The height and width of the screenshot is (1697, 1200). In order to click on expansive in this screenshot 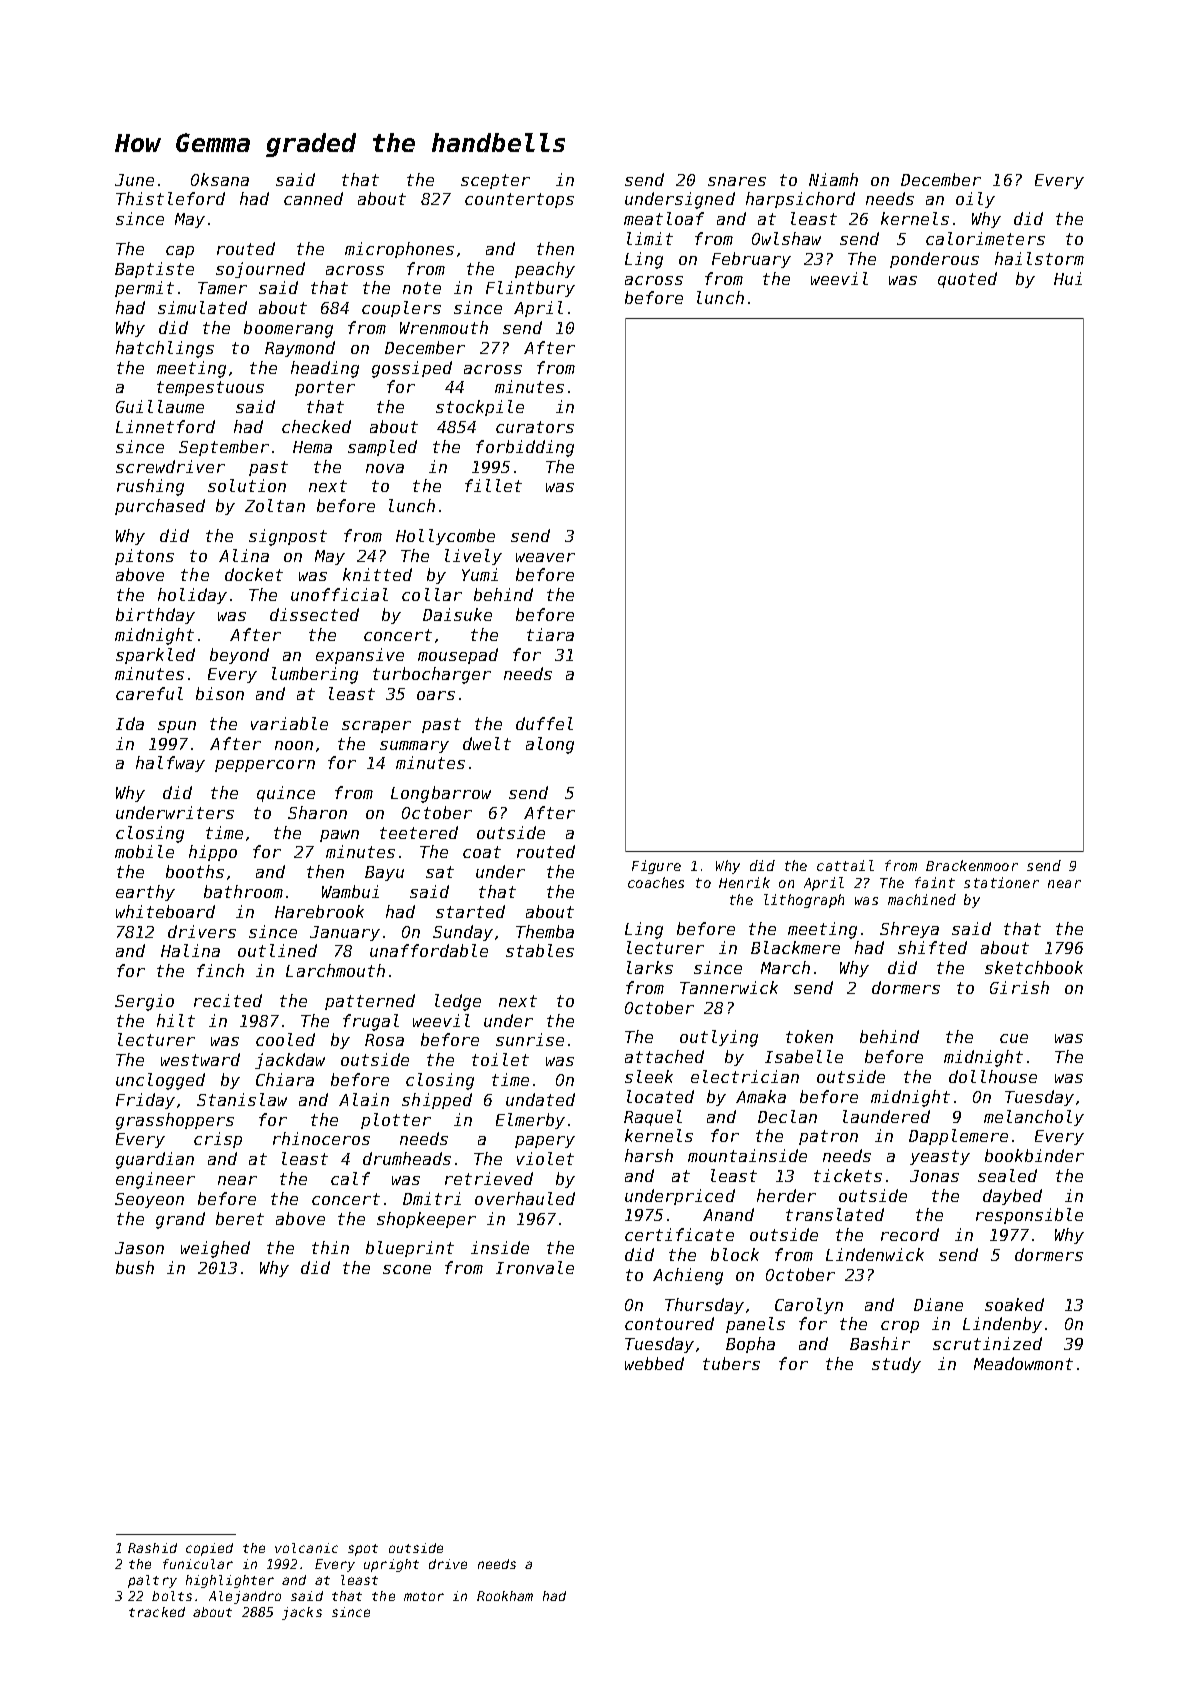, I will do `click(360, 656)`.
